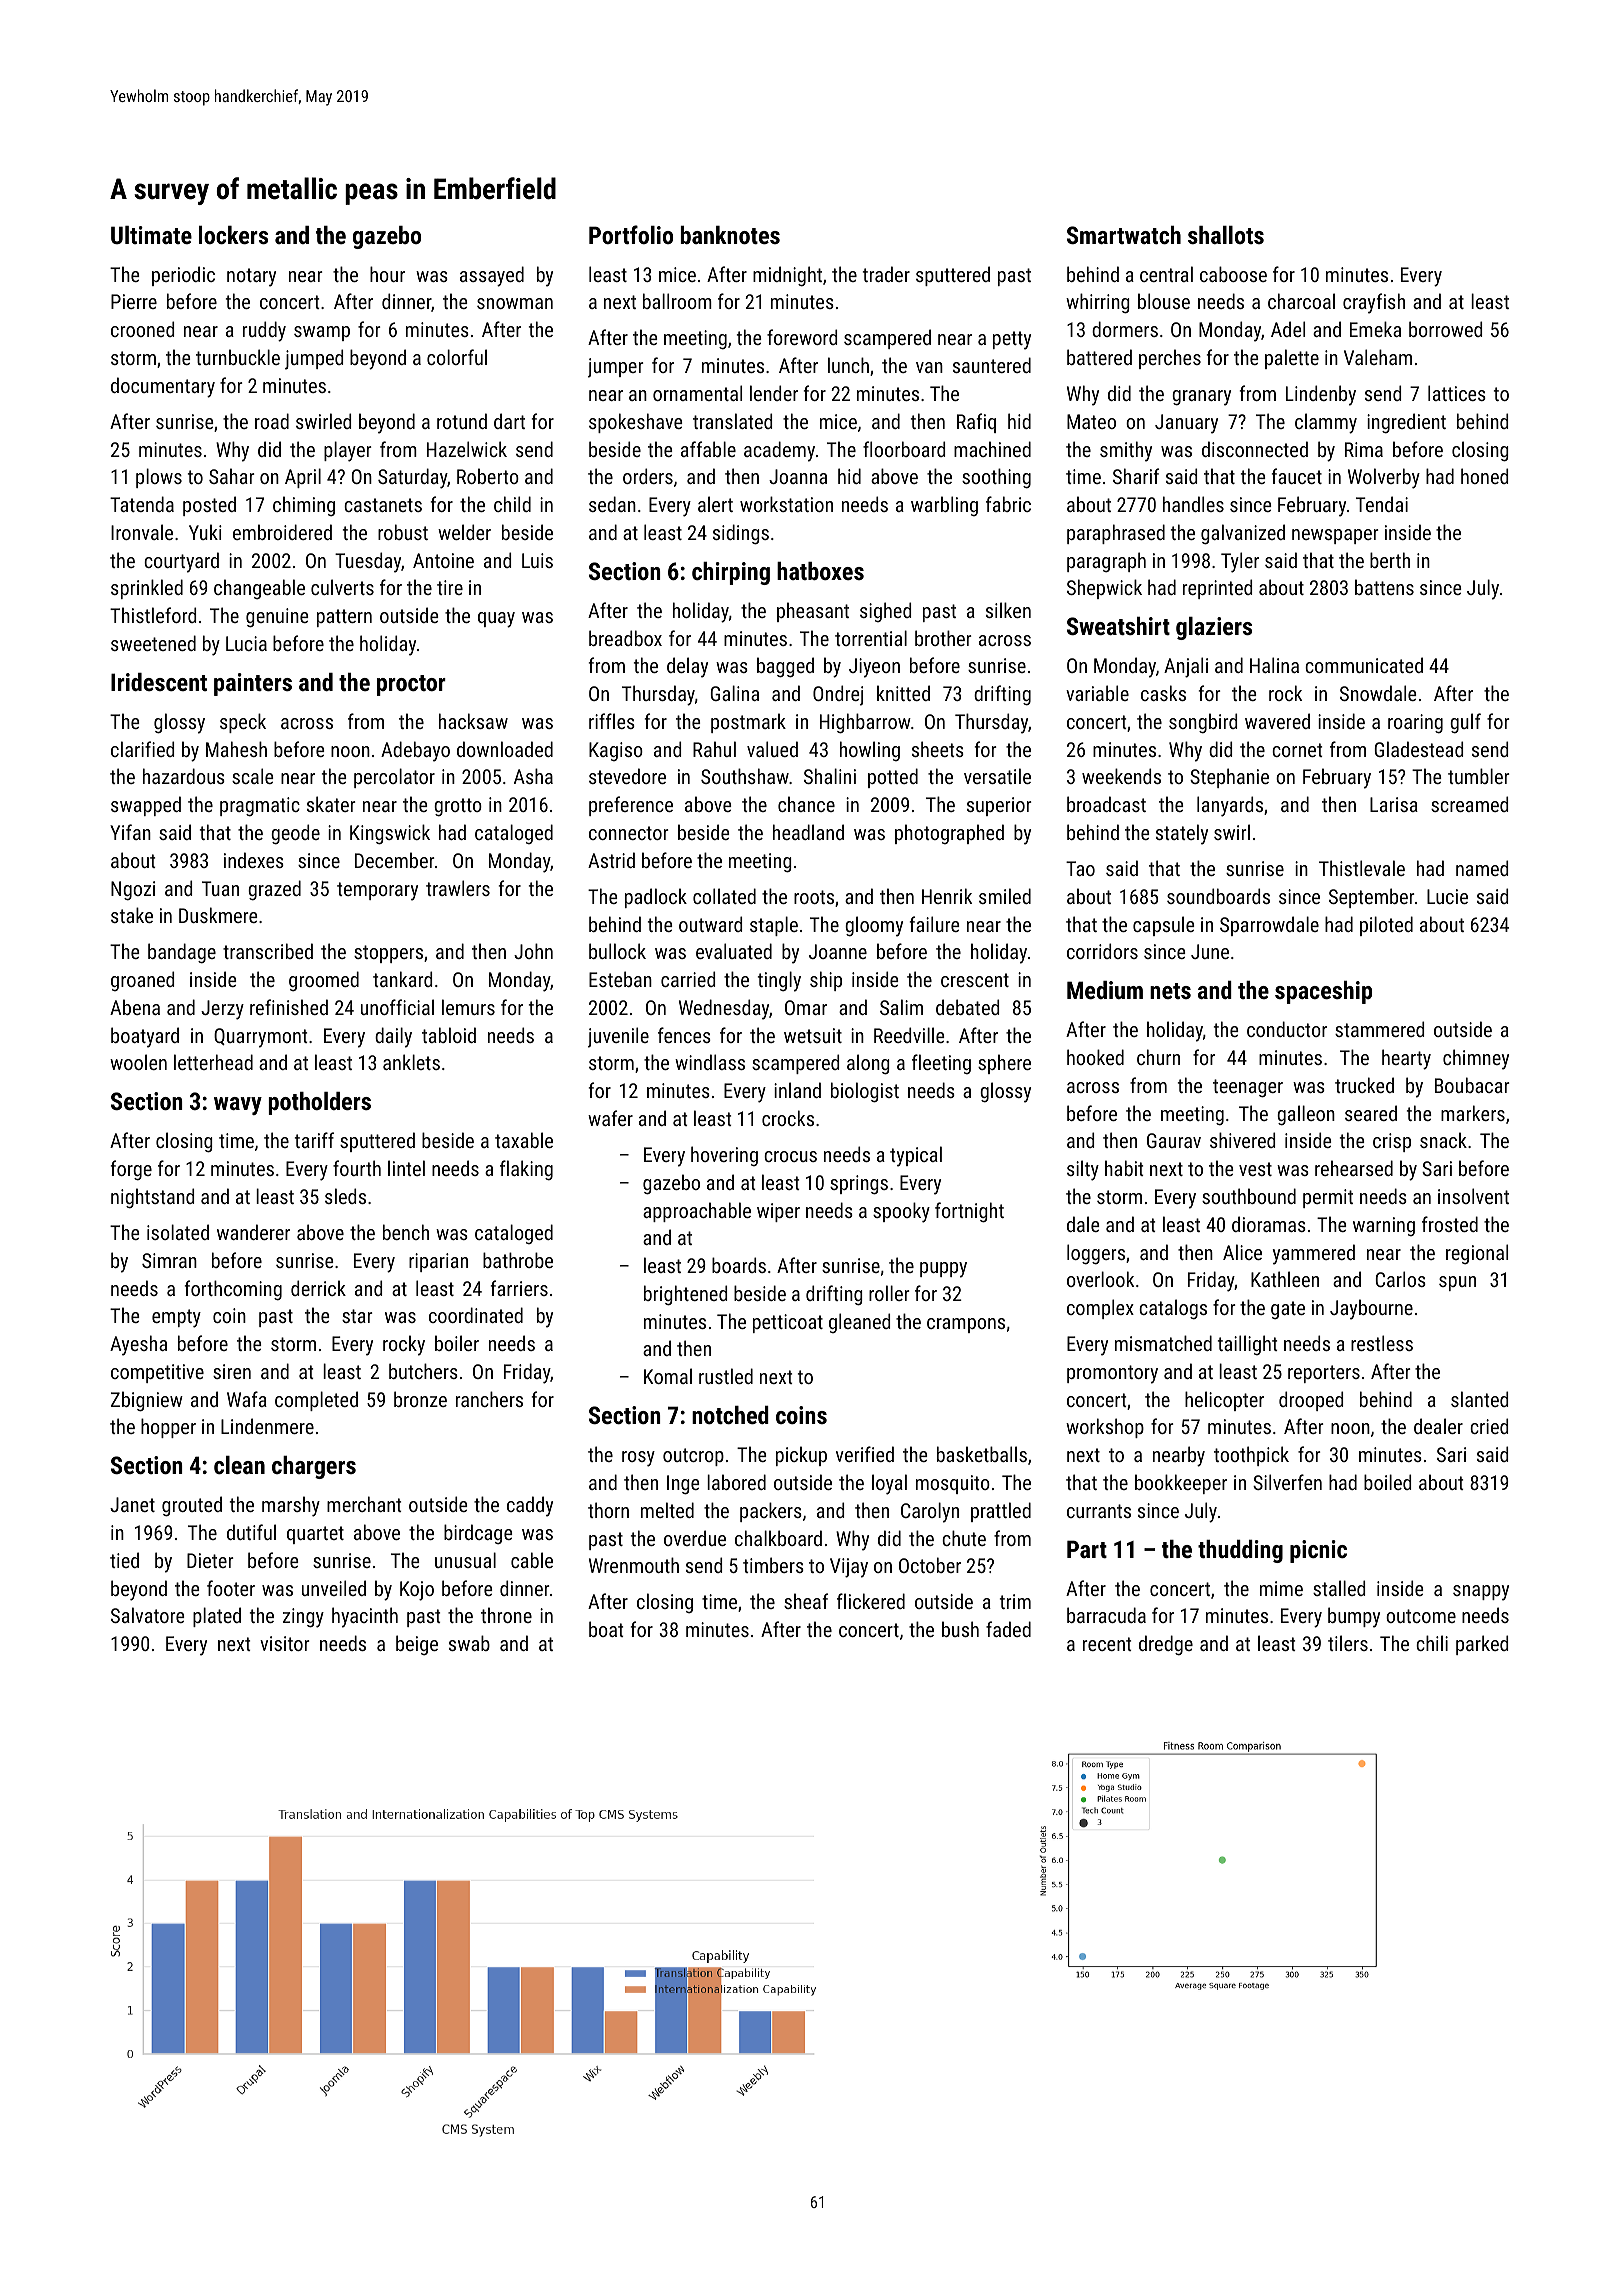  What do you see at coordinates (239, 1465) in the image?
I see `clean` at bounding box center [239, 1465].
